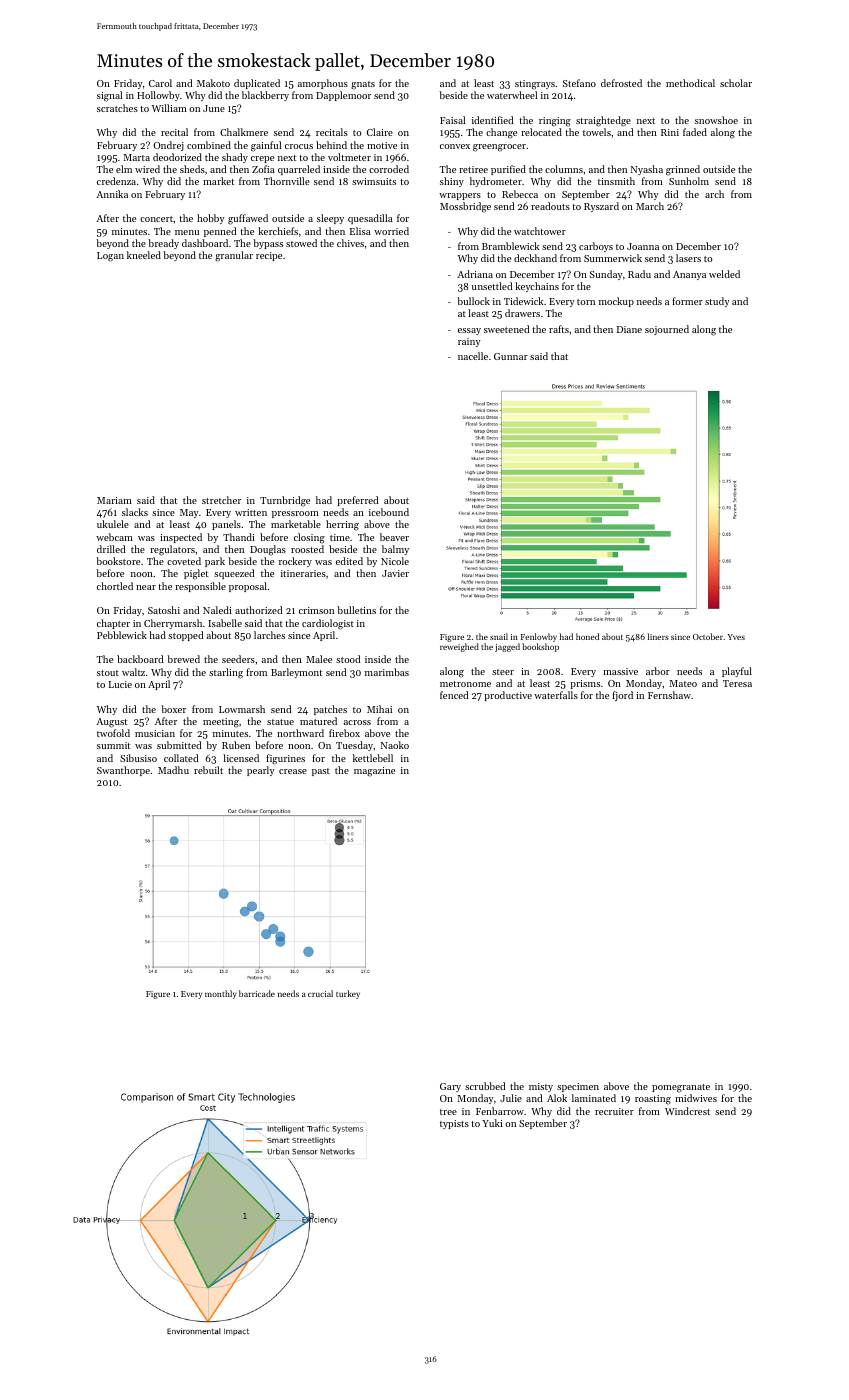 The image size is (849, 1400). Describe the element at coordinates (724, 274) in the image. I see `welded` at that location.
